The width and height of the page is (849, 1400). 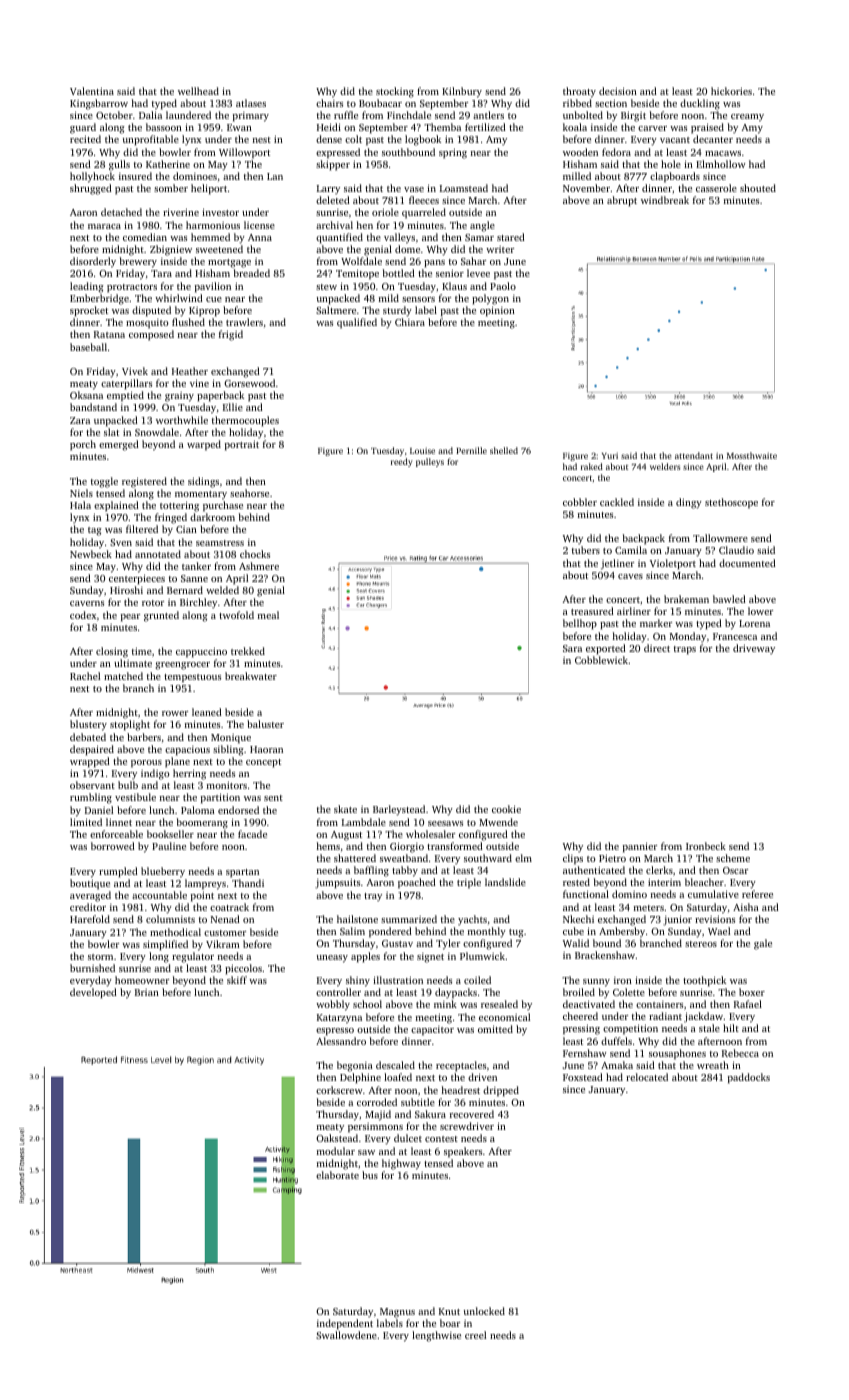 I want to click on creel, so click(x=475, y=1335).
